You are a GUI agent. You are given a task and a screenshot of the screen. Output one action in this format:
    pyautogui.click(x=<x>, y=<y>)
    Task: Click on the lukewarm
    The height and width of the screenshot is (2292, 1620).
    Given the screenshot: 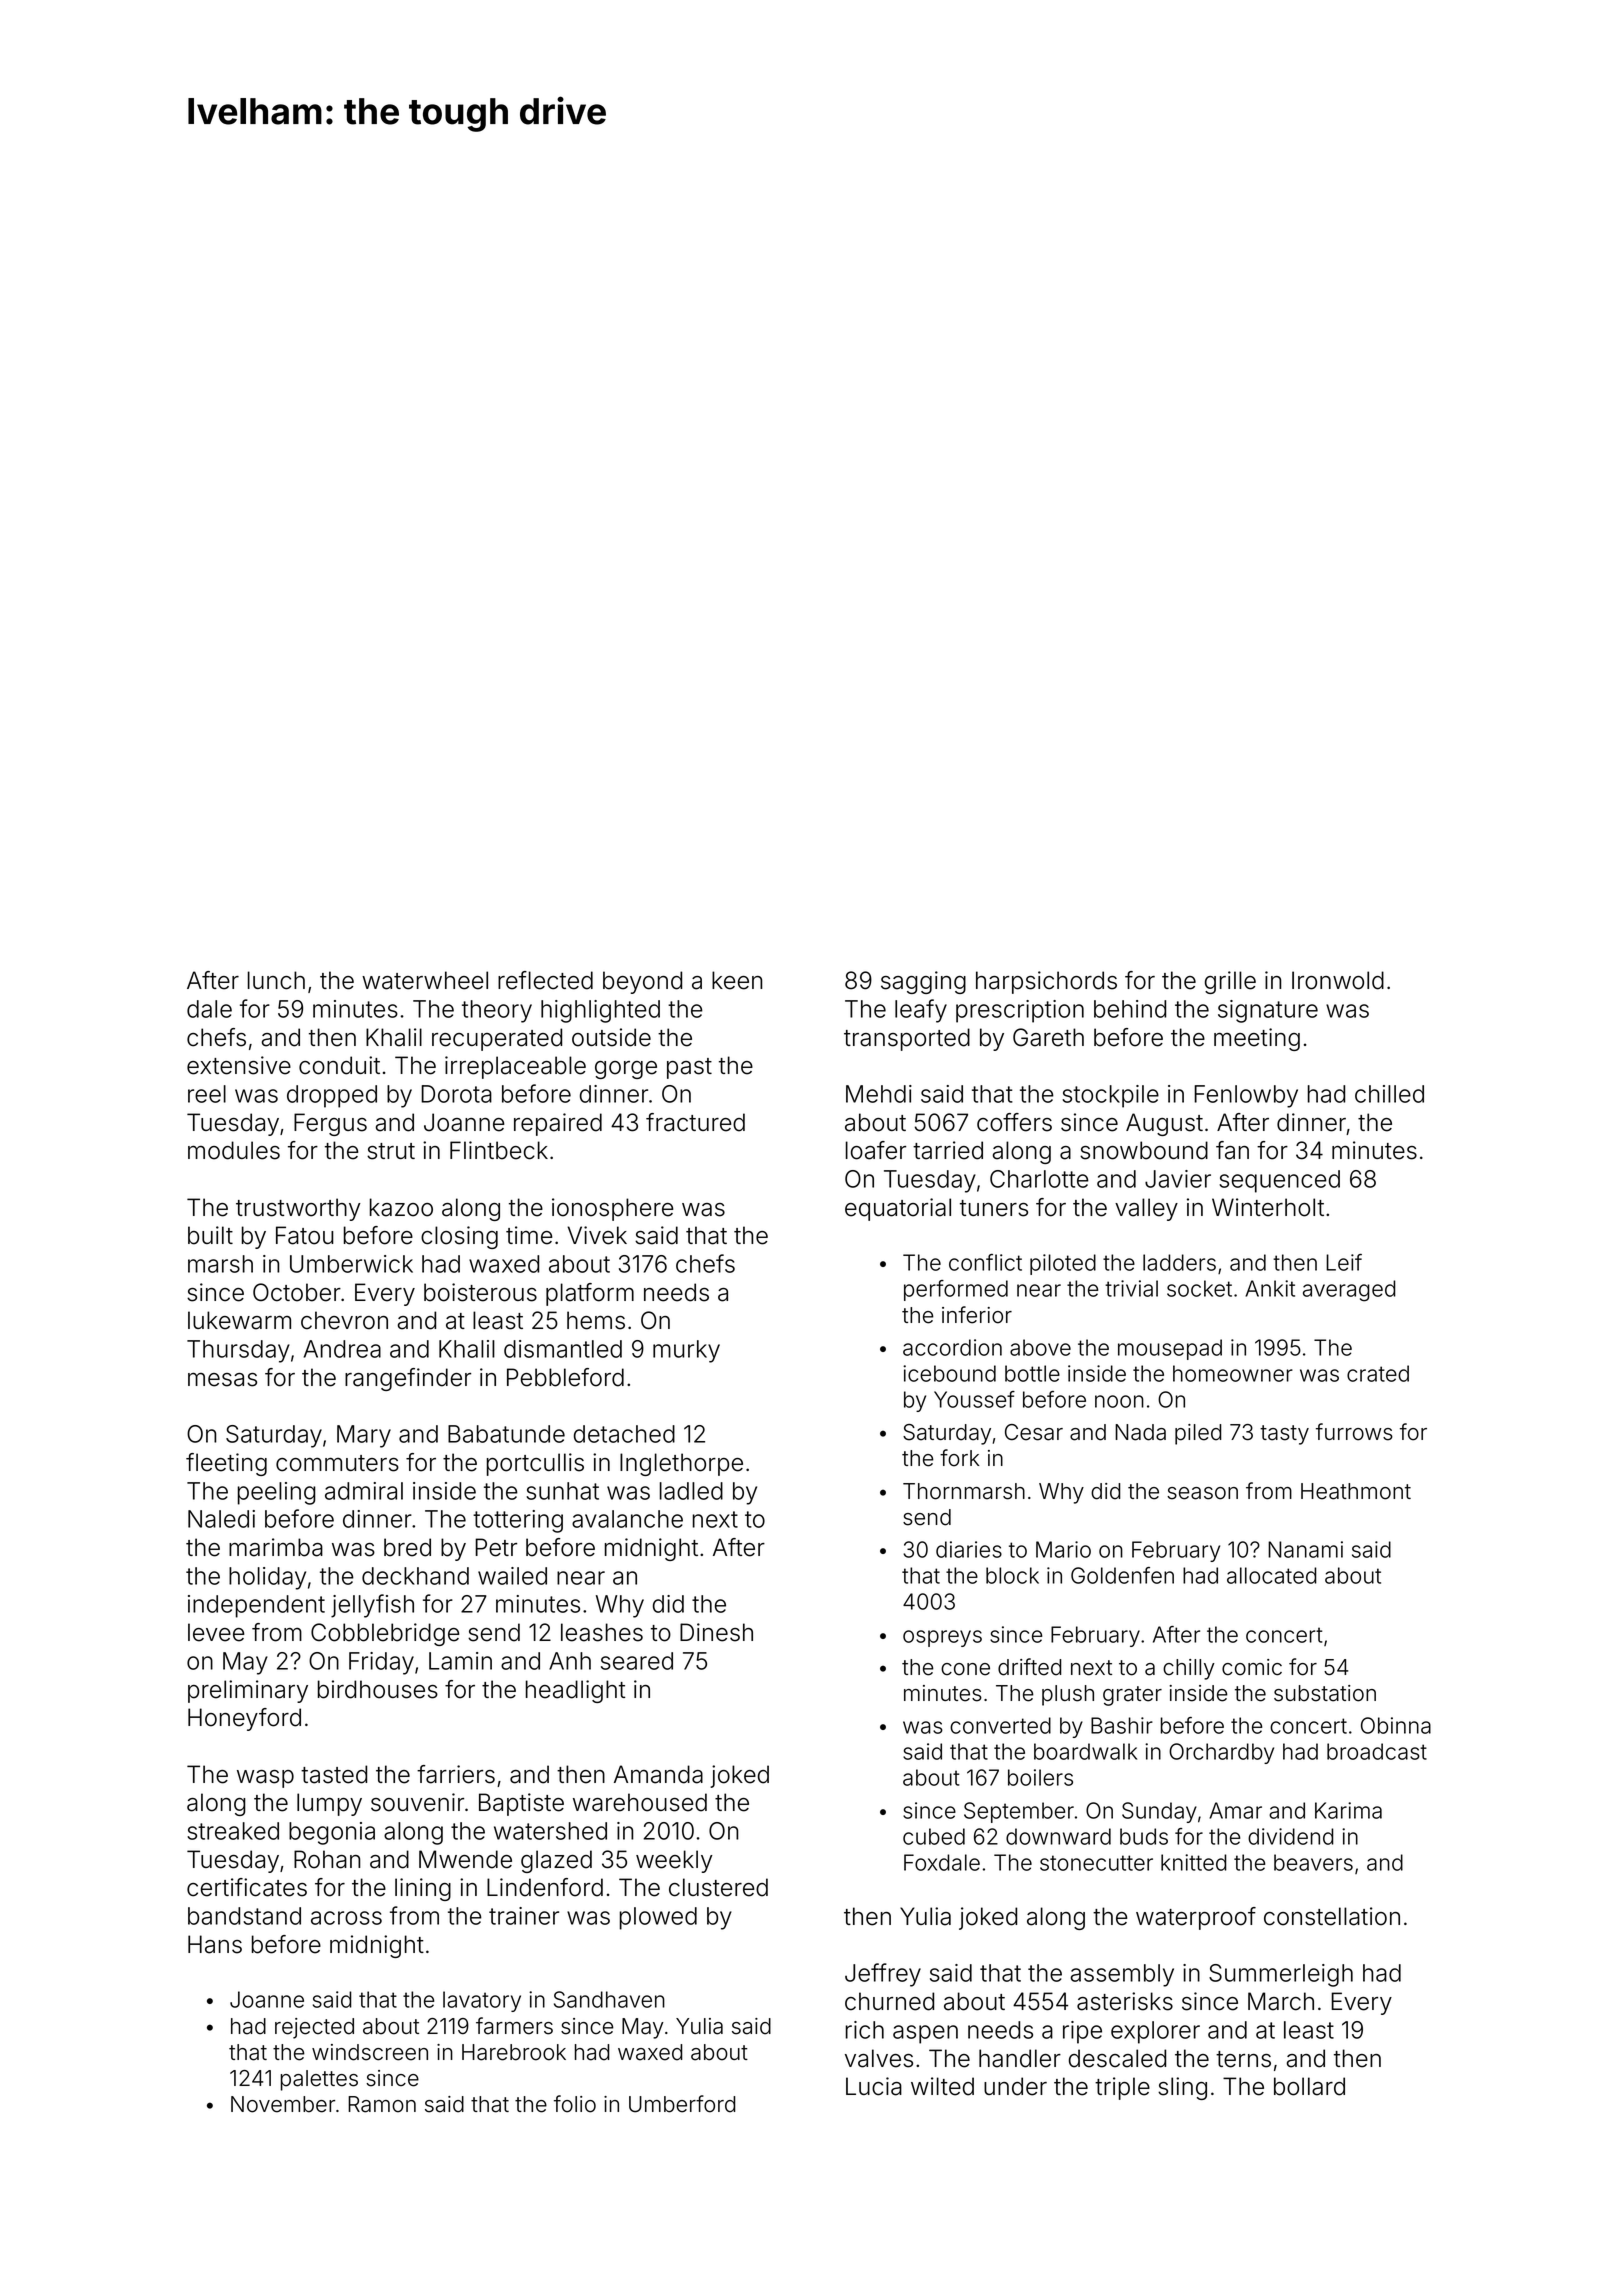 What is the action you would take?
    pyautogui.click(x=239, y=1320)
